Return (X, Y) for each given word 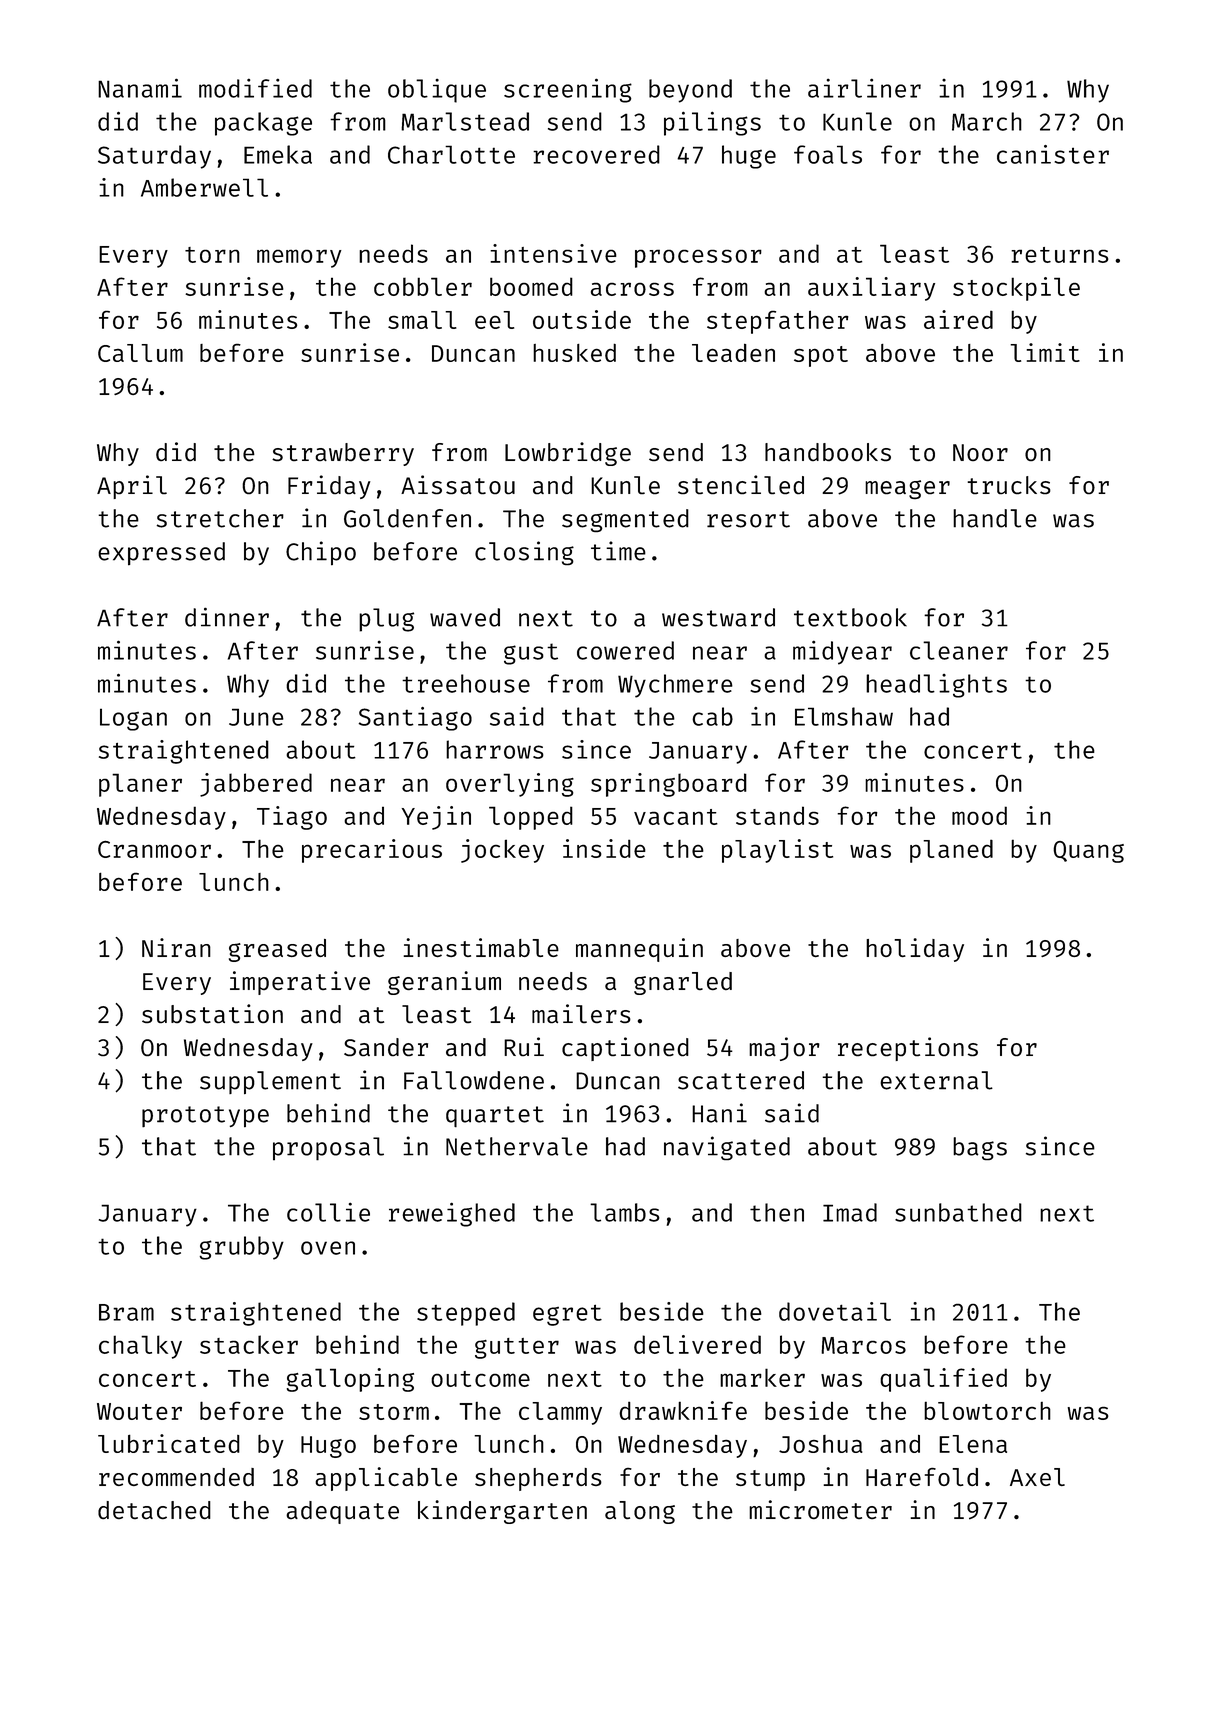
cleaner (959, 650)
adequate (342, 1512)
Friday (329, 487)
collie (328, 1212)
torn (212, 255)
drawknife (683, 1410)
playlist (777, 851)
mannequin (639, 950)
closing (524, 553)
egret (567, 1315)
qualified (943, 1380)
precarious (372, 851)
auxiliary (871, 289)
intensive (553, 253)
